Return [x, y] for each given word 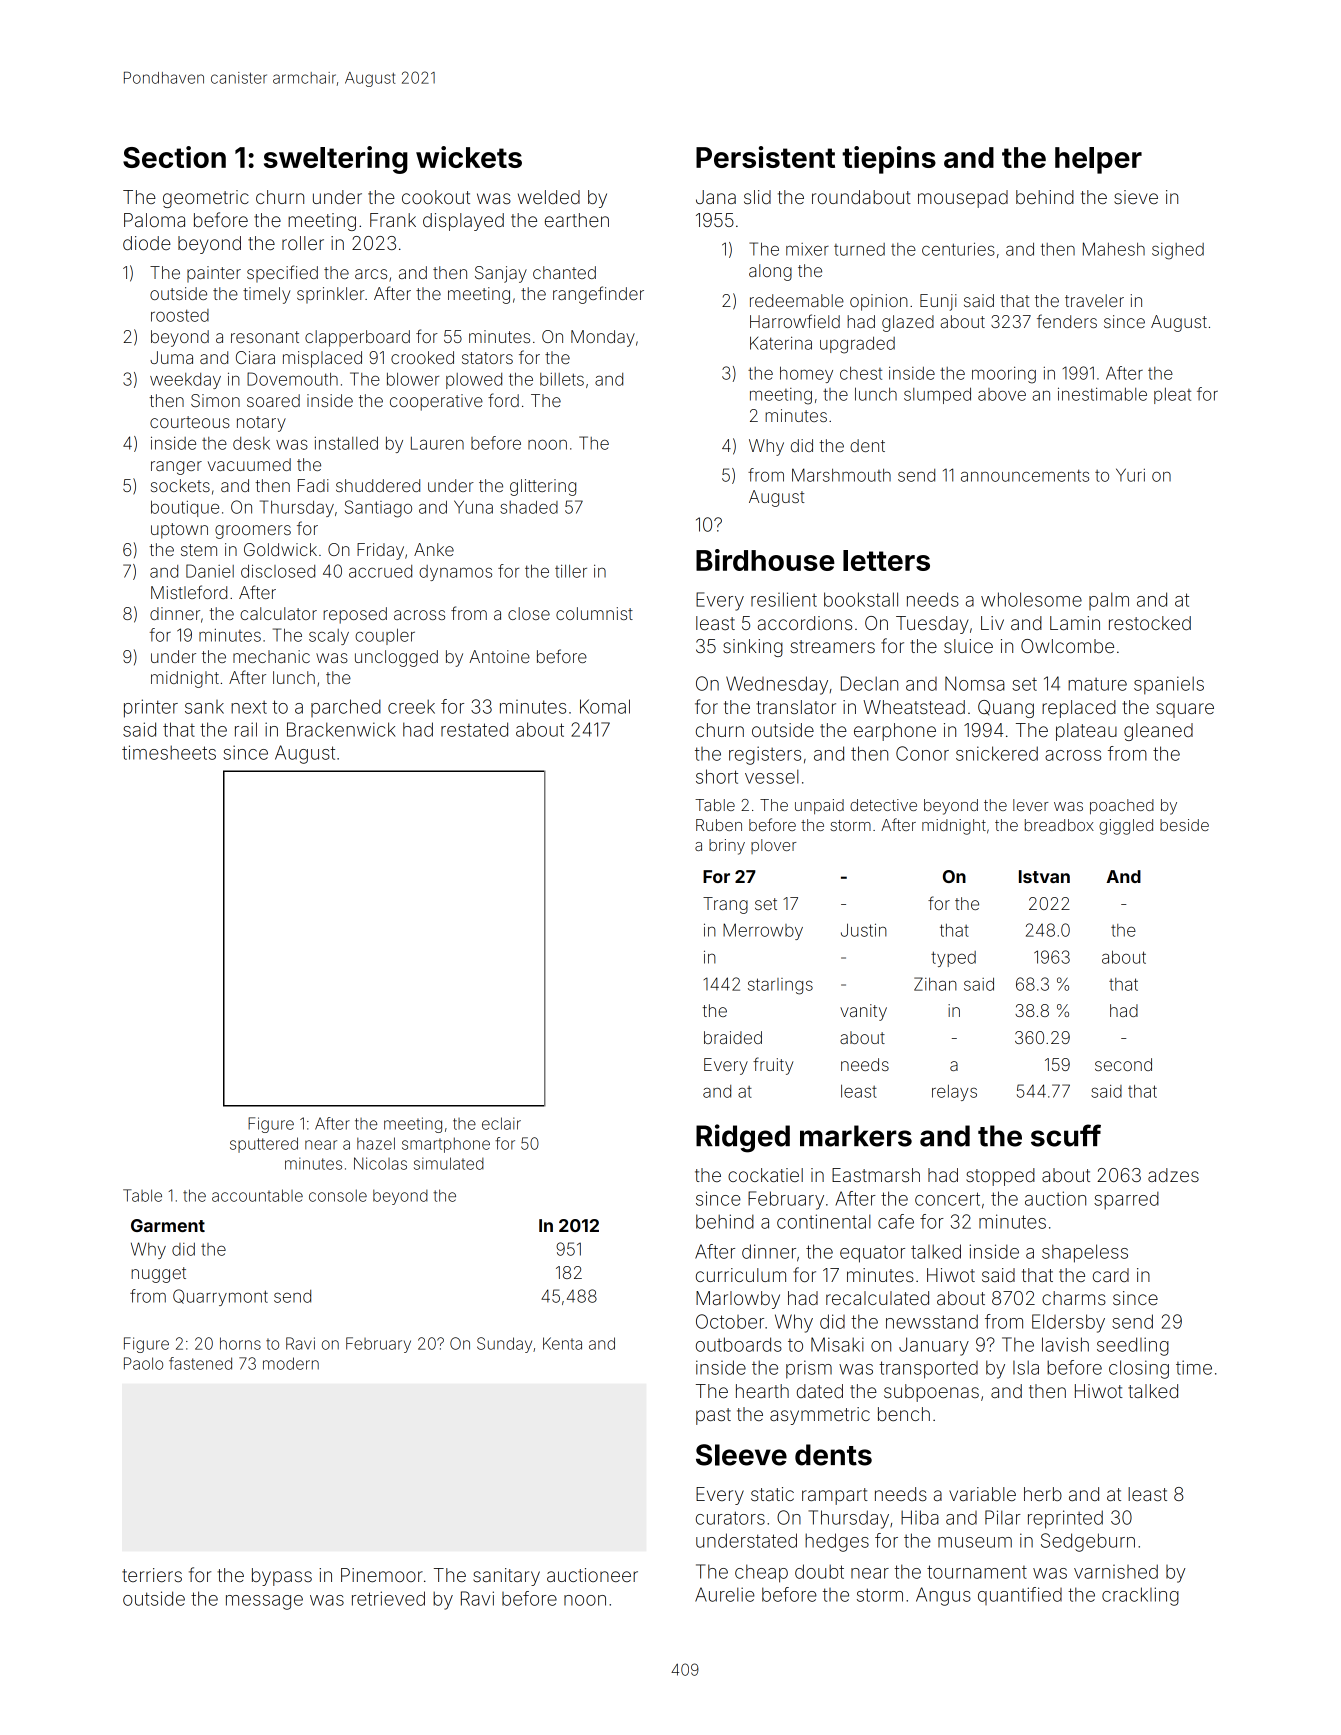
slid [757, 197]
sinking [753, 648]
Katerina [781, 343]
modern [291, 1363]
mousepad [963, 199]
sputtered [264, 1145]
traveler [1094, 300]
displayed [463, 222]
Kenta [562, 1343]
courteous [190, 422]
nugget [158, 1275]
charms [1074, 1298]
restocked [1150, 623]
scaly [329, 637]
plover [773, 846]
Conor [922, 753]
